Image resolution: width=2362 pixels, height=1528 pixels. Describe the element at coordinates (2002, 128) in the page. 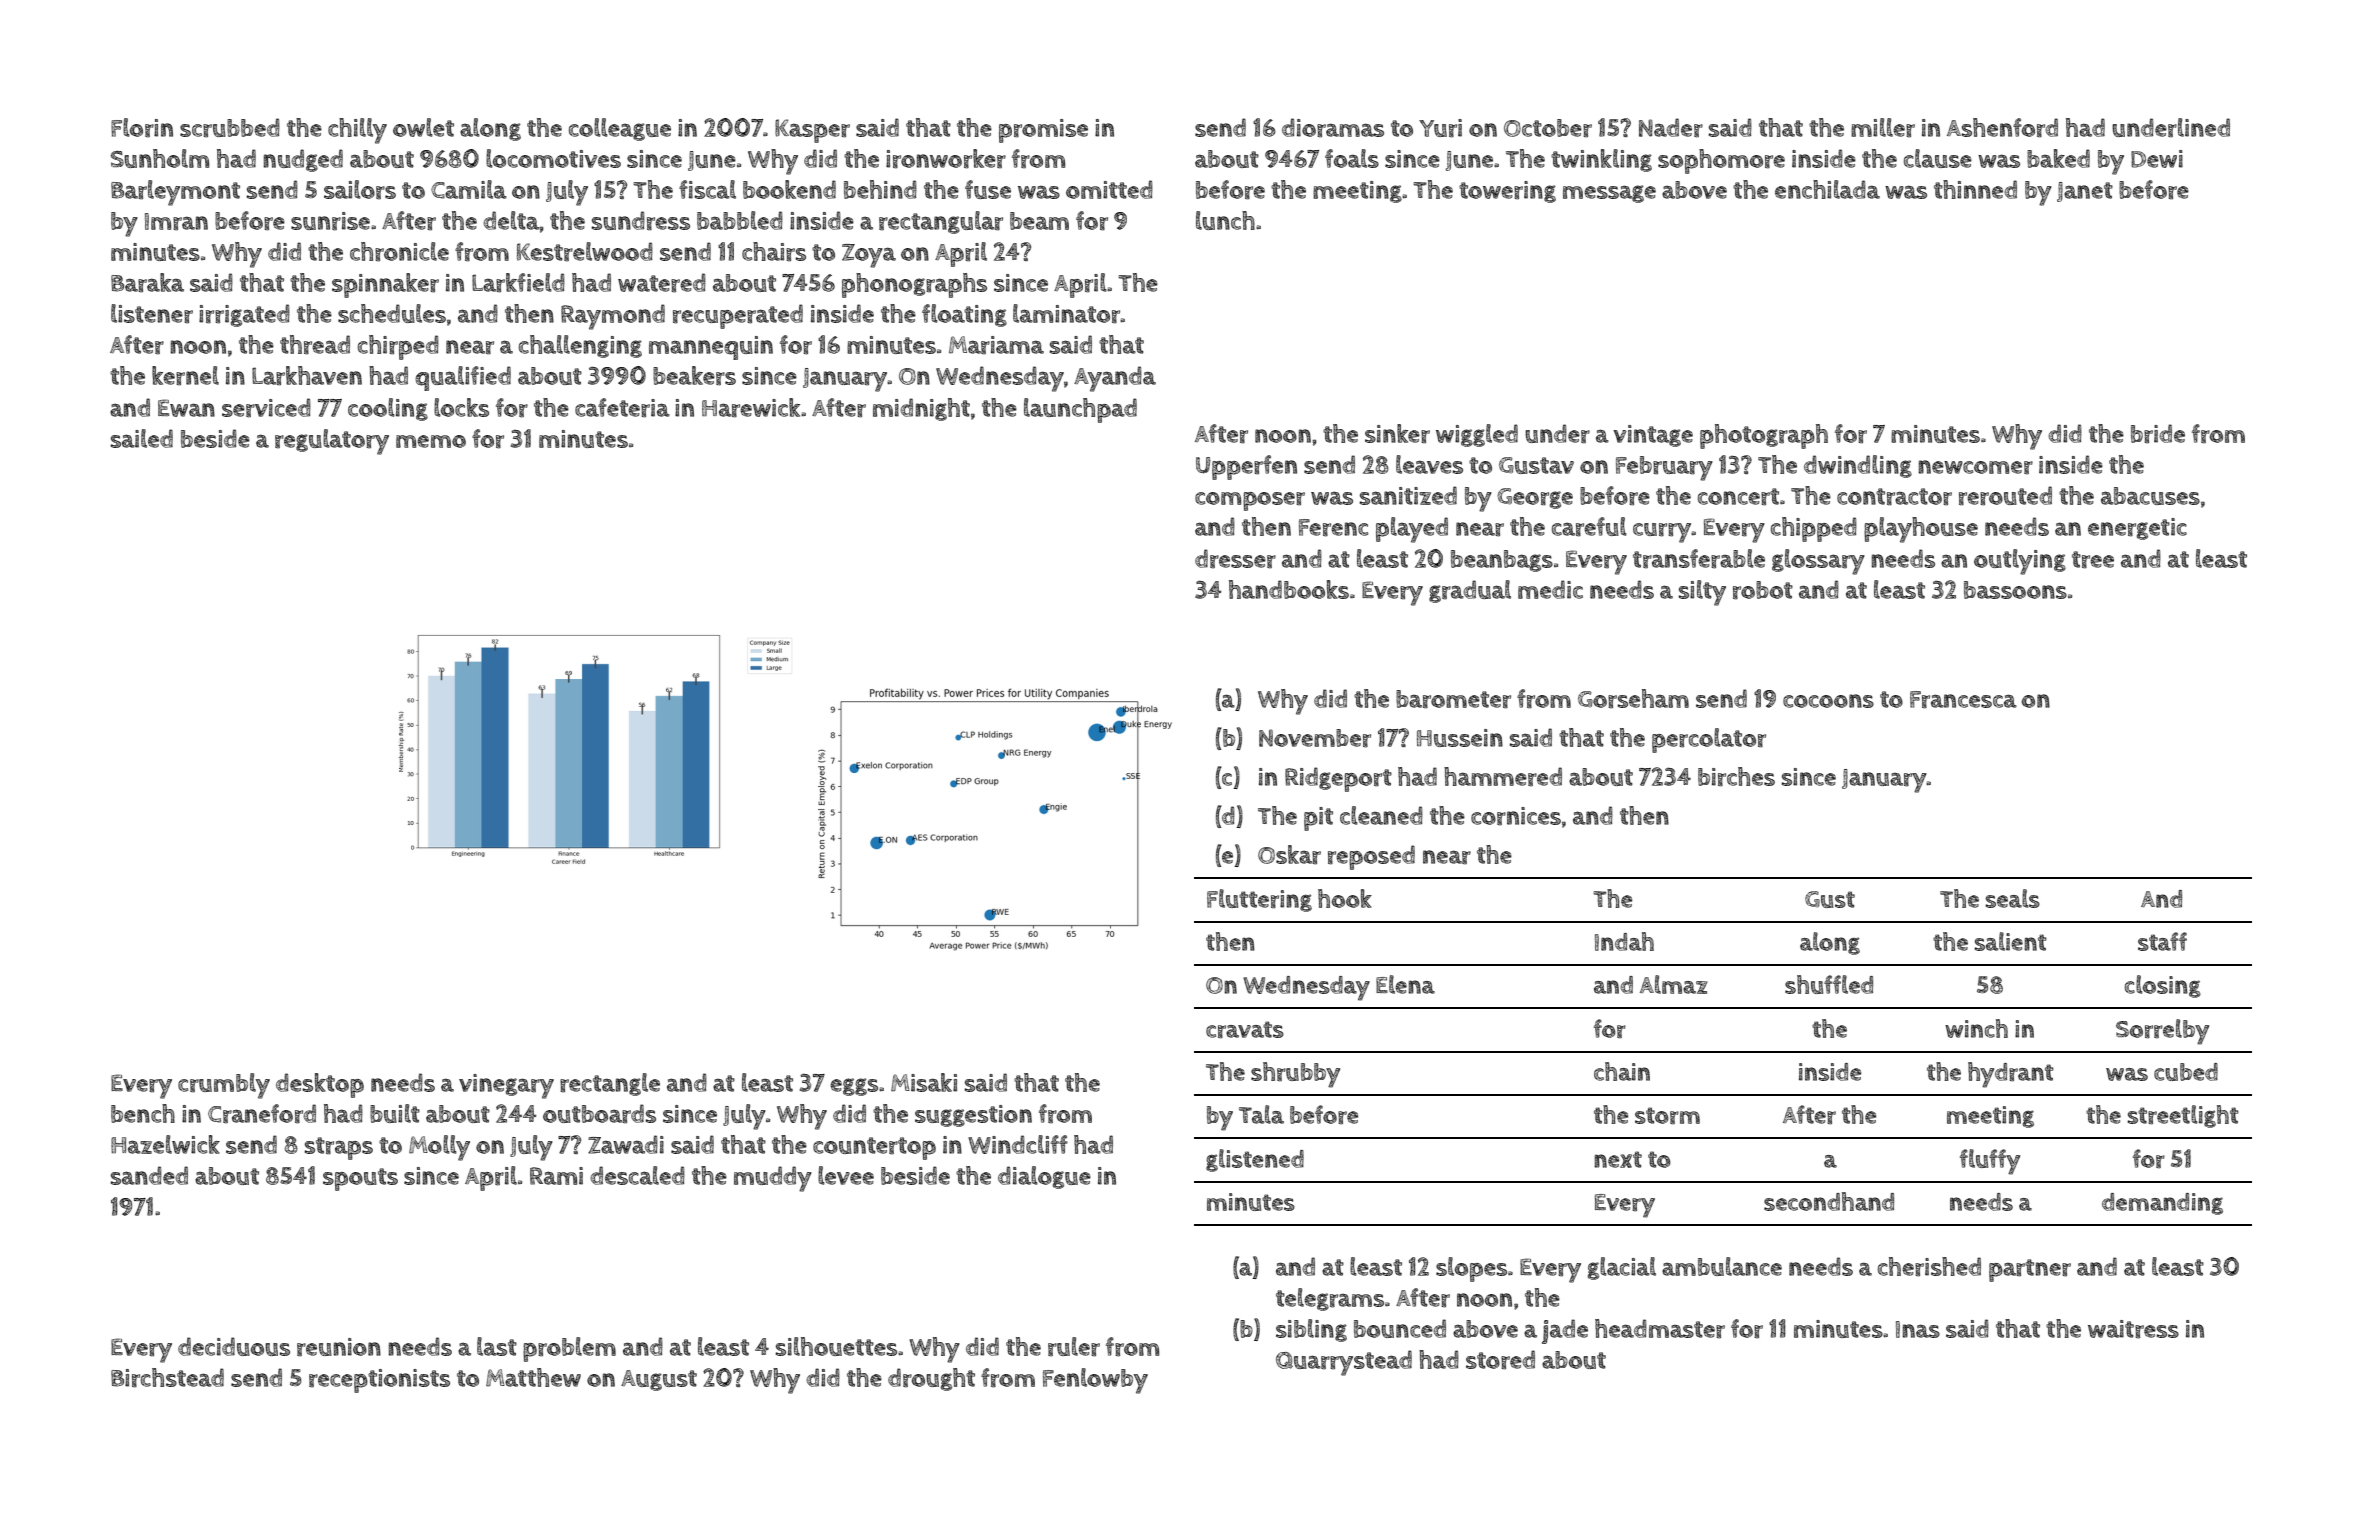

I see `Ashenford` at that location.
